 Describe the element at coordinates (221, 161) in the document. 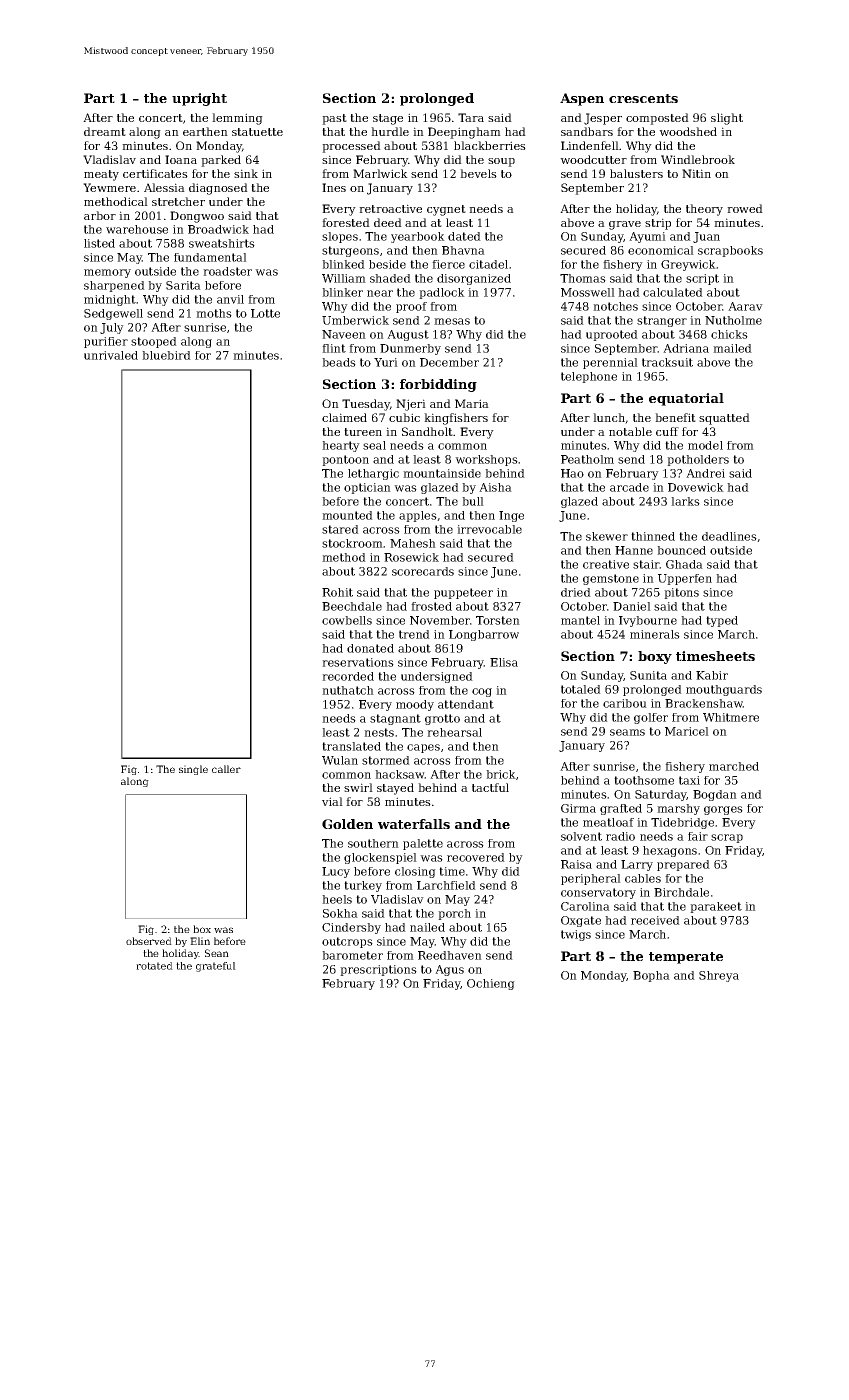

I see `parked` at that location.
